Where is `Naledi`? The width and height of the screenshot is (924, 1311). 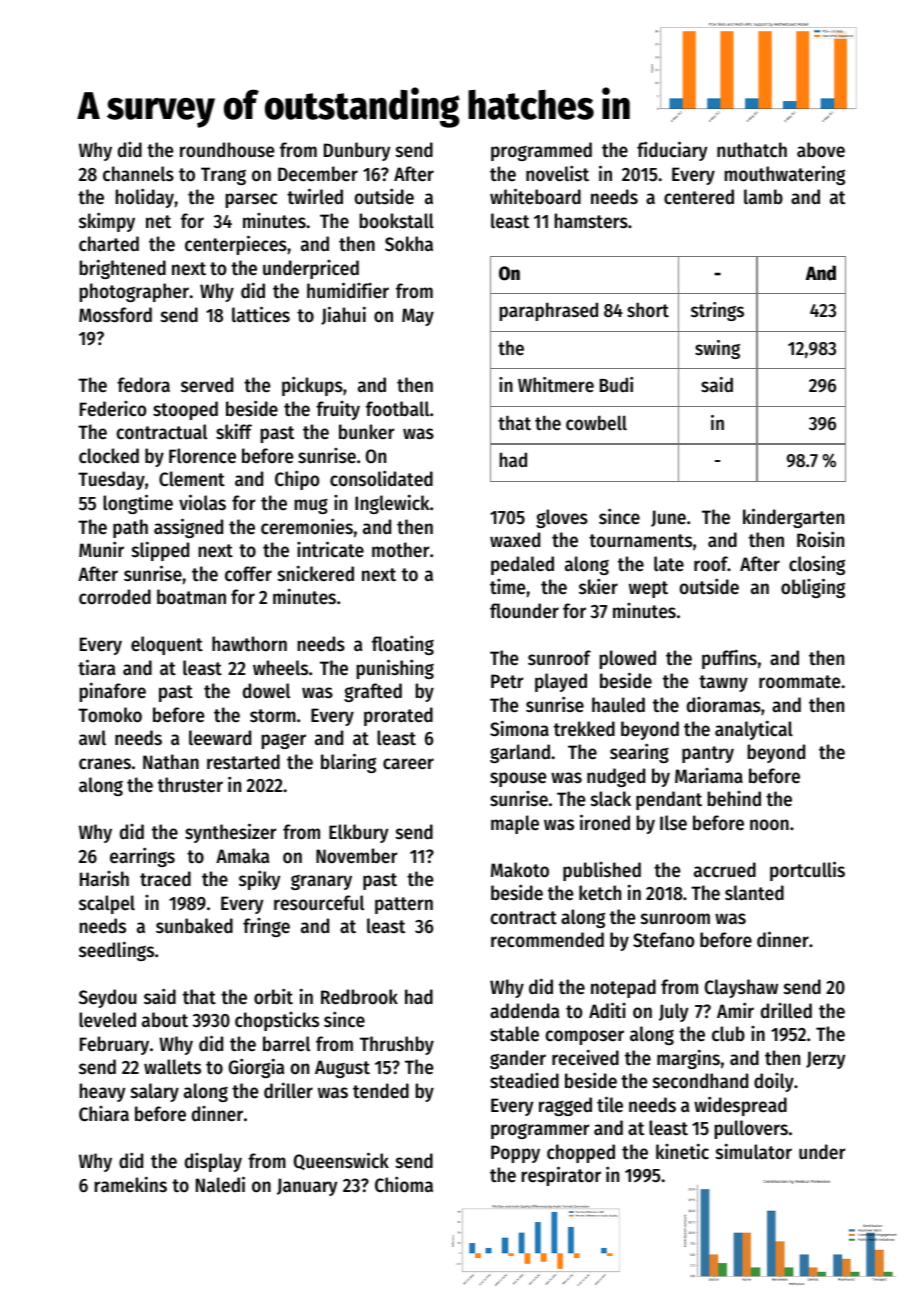 Naledi is located at coordinates (220, 1184).
